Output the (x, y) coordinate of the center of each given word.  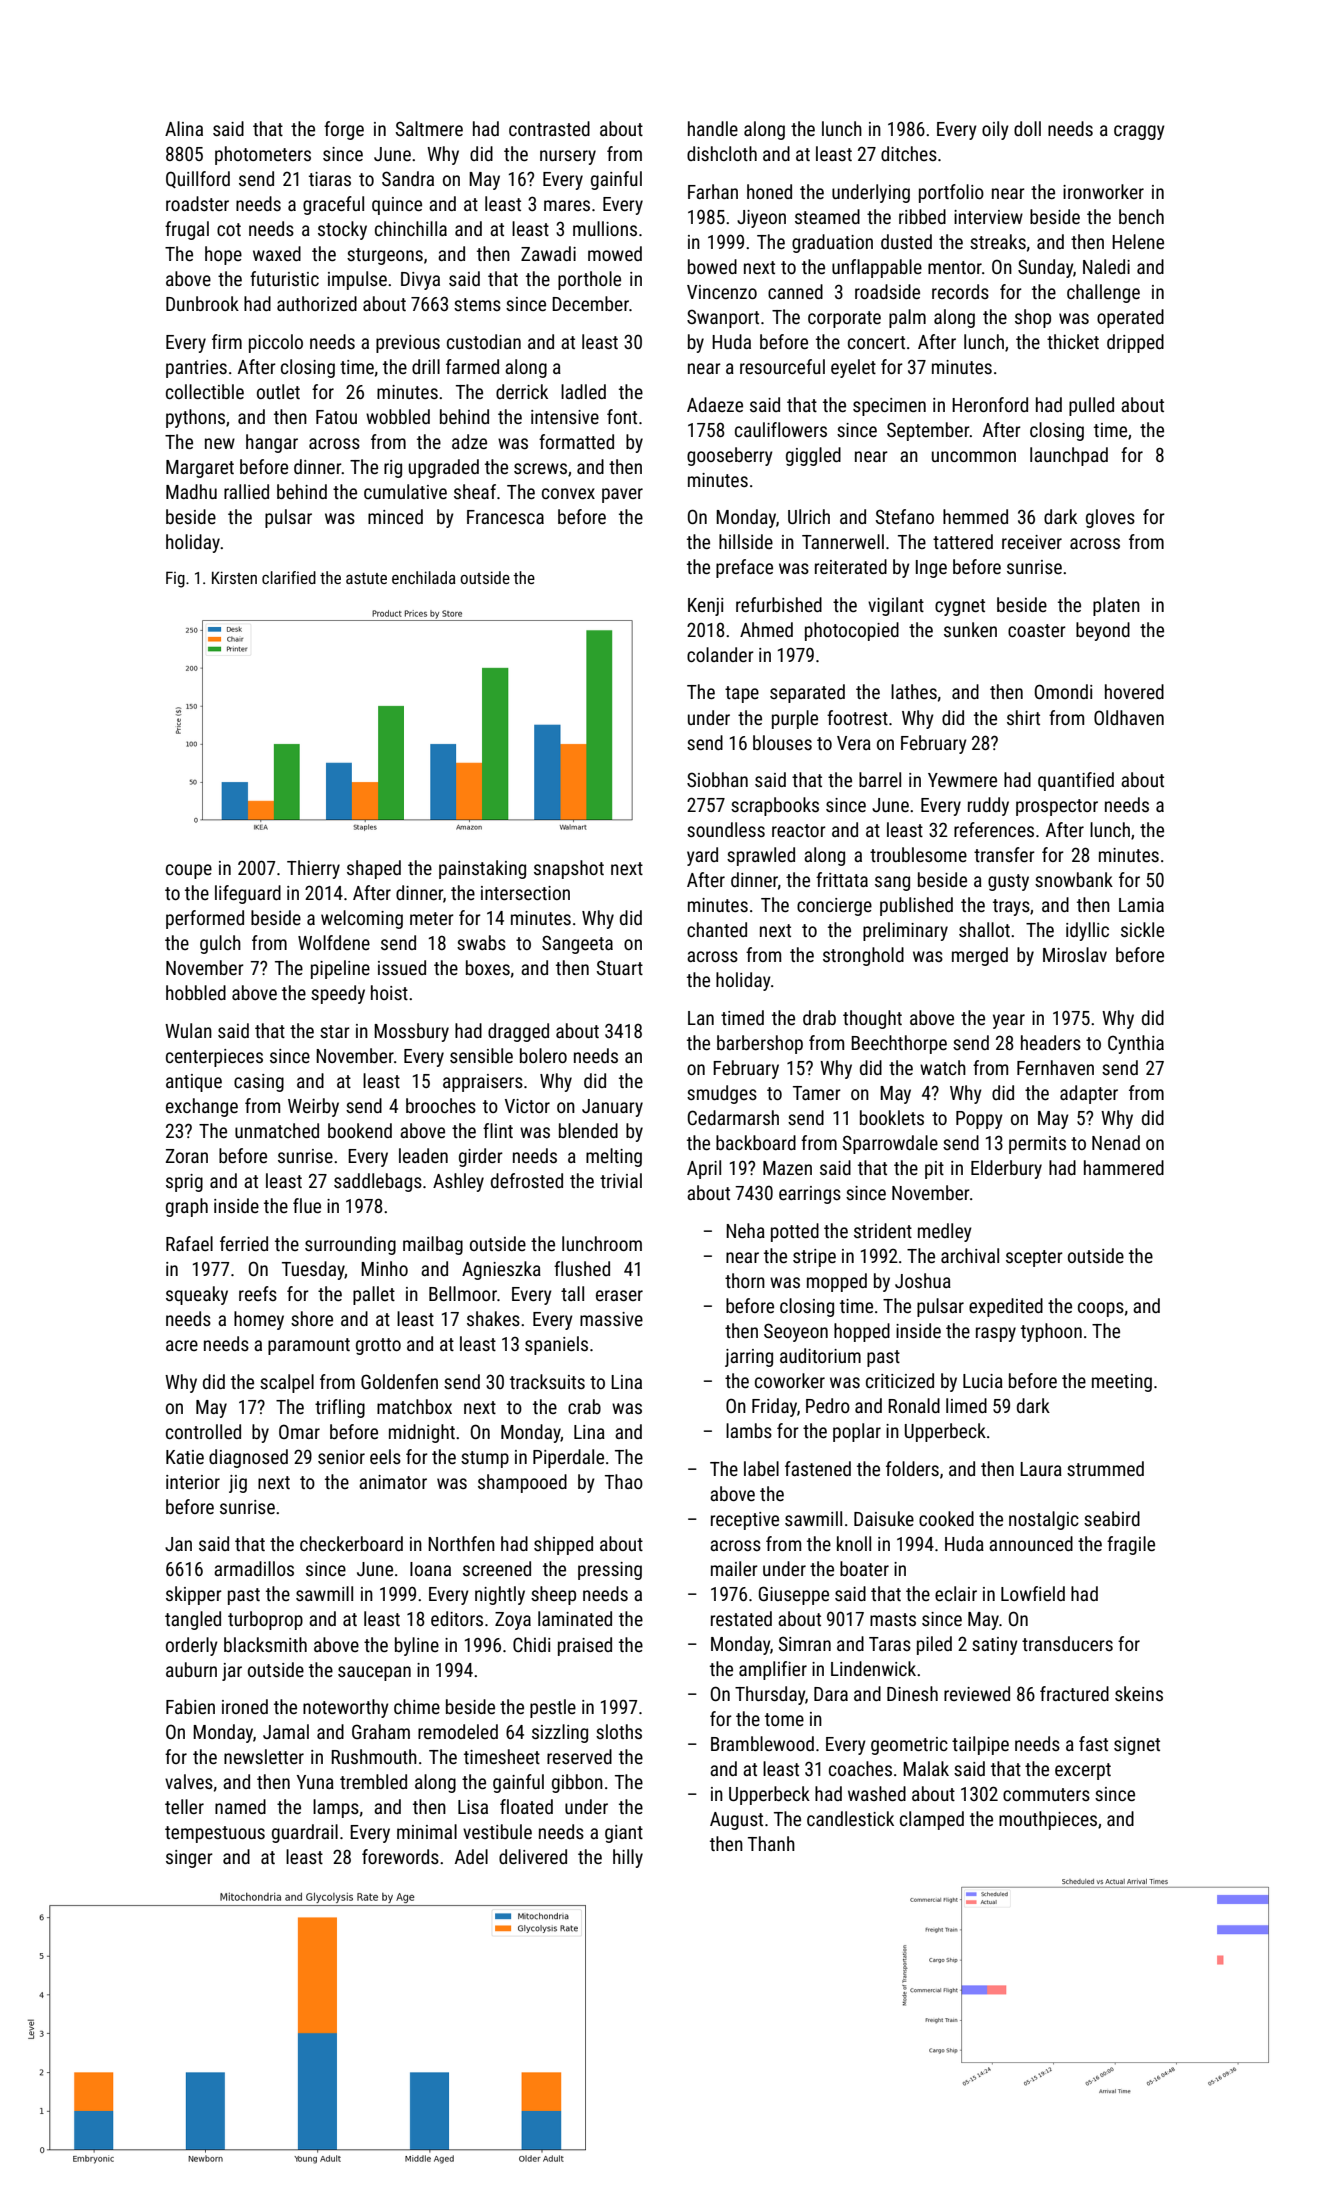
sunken (970, 629)
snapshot (569, 869)
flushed (582, 1268)
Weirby (313, 1107)
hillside (746, 541)
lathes (914, 691)
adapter (1089, 1094)
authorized (317, 303)
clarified (289, 577)
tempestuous (215, 1834)
